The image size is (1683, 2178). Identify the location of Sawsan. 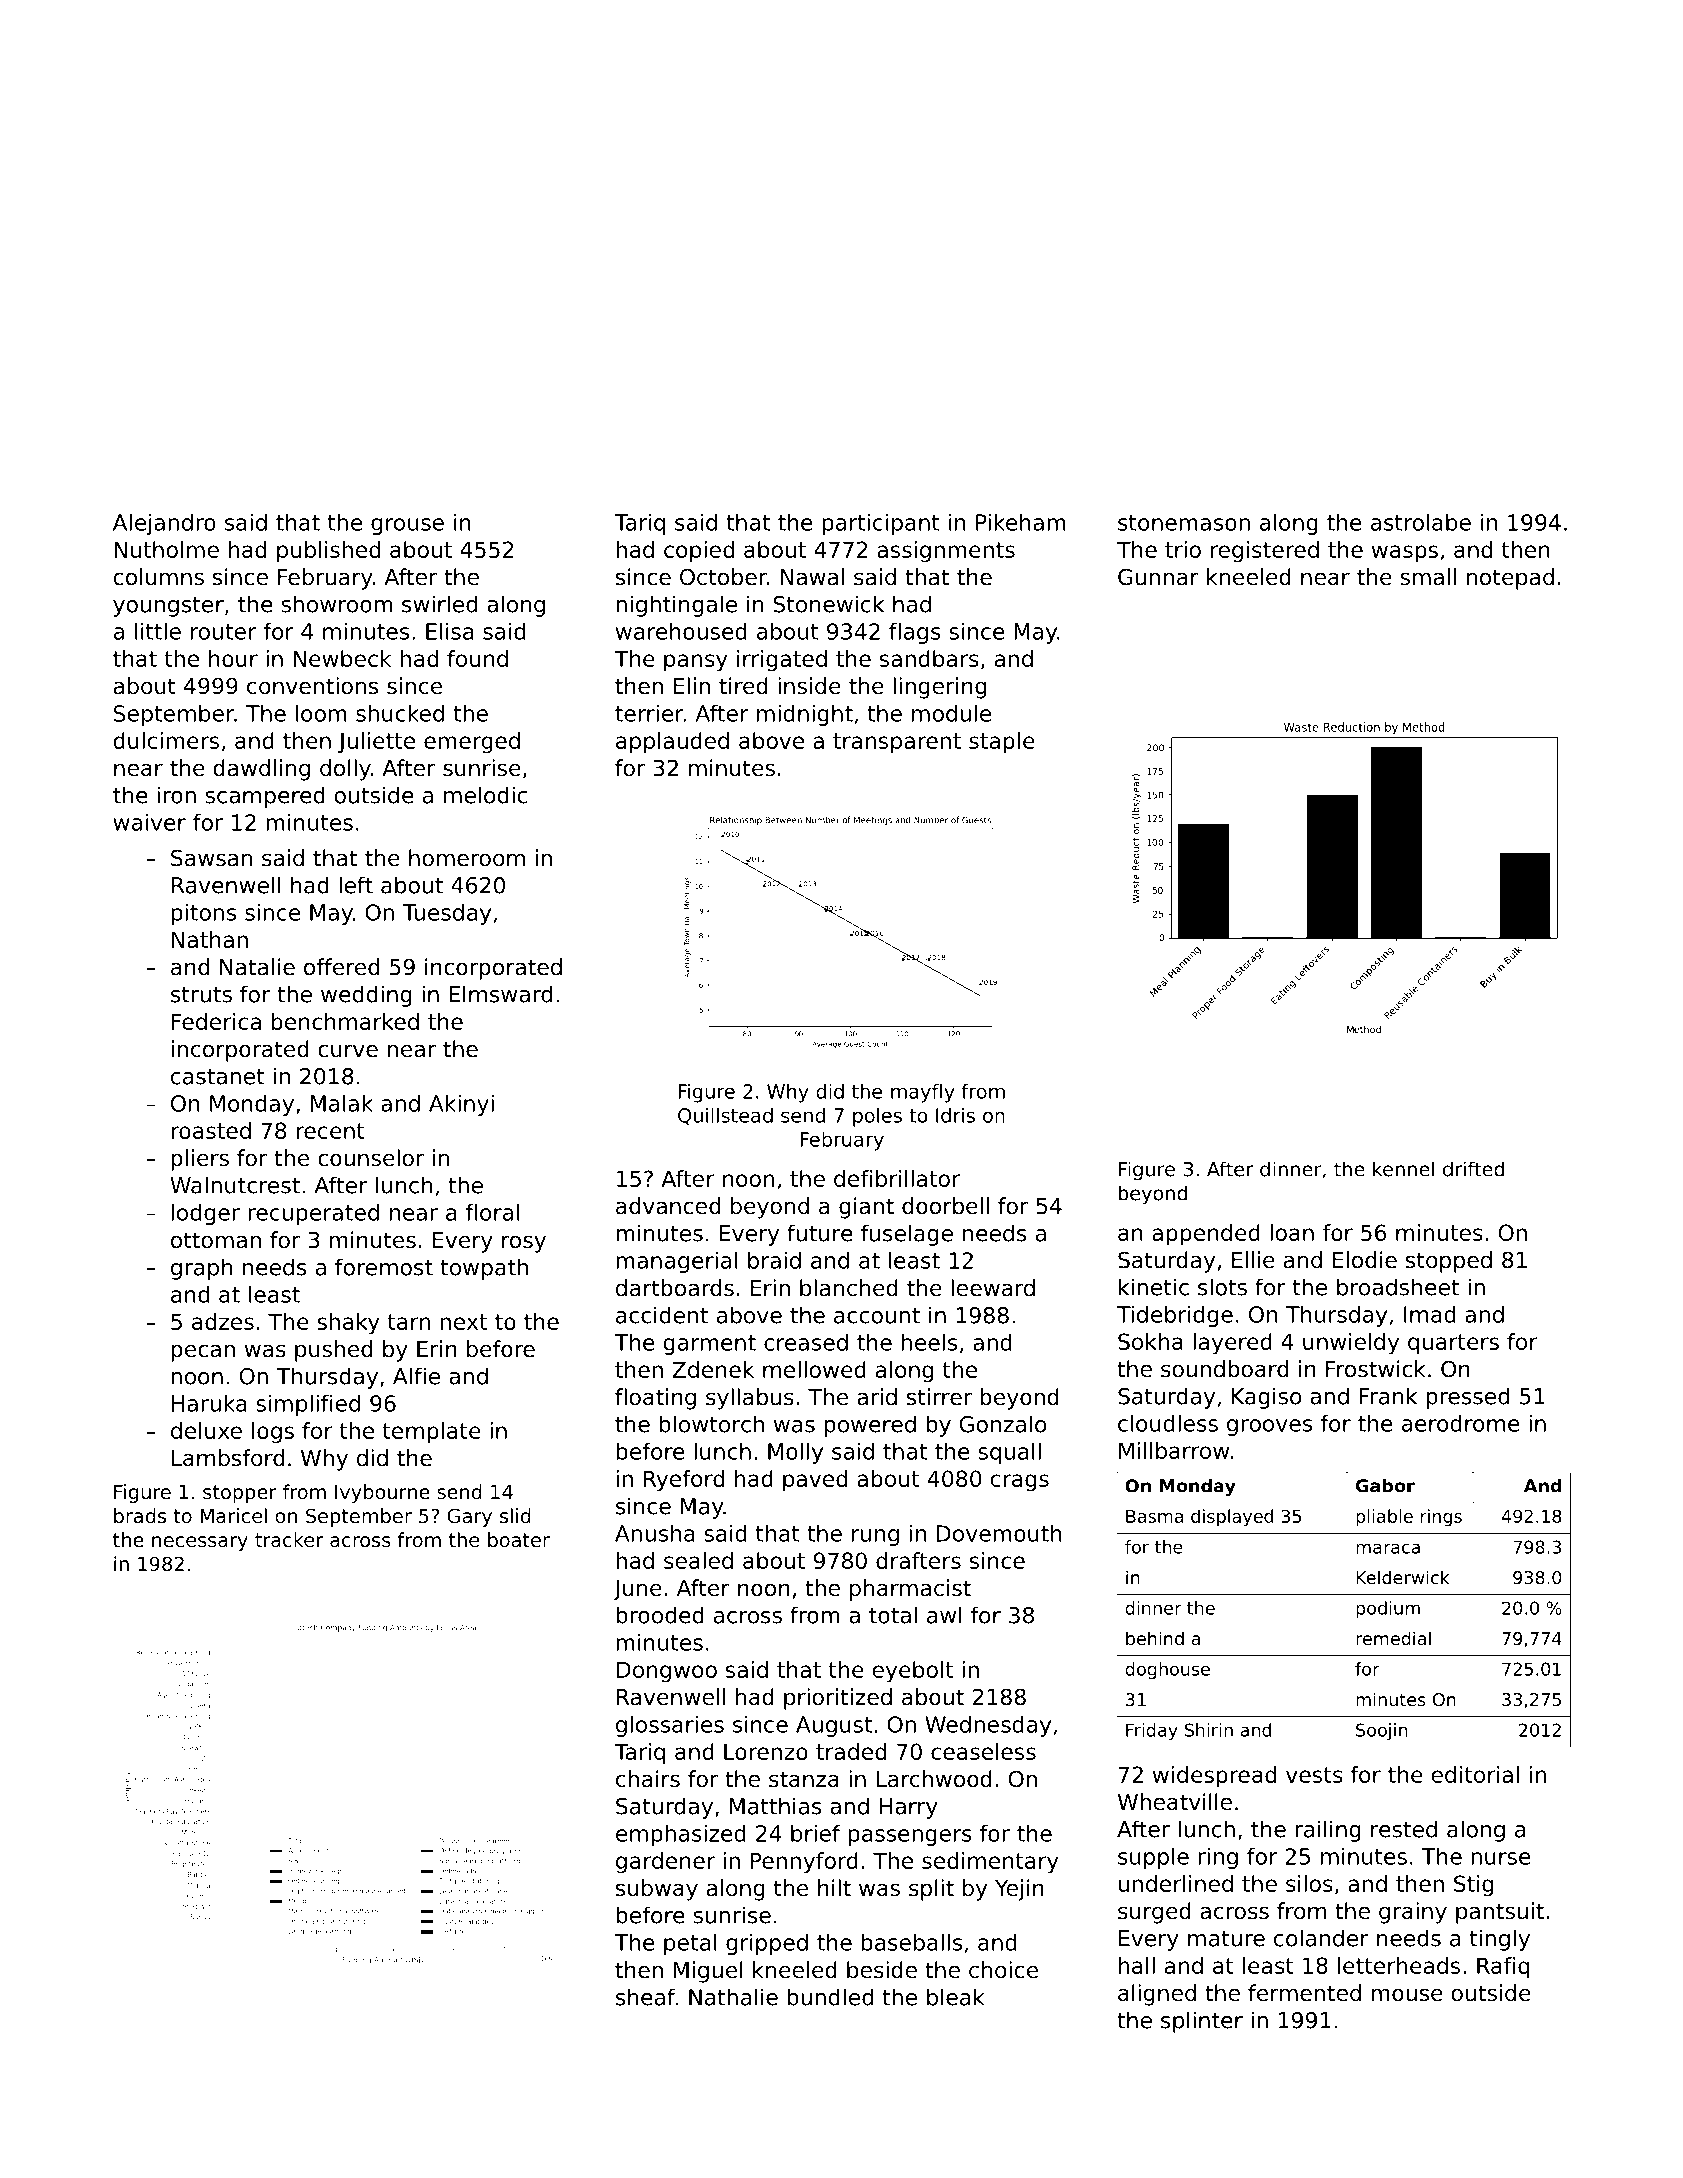
(211, 858).
